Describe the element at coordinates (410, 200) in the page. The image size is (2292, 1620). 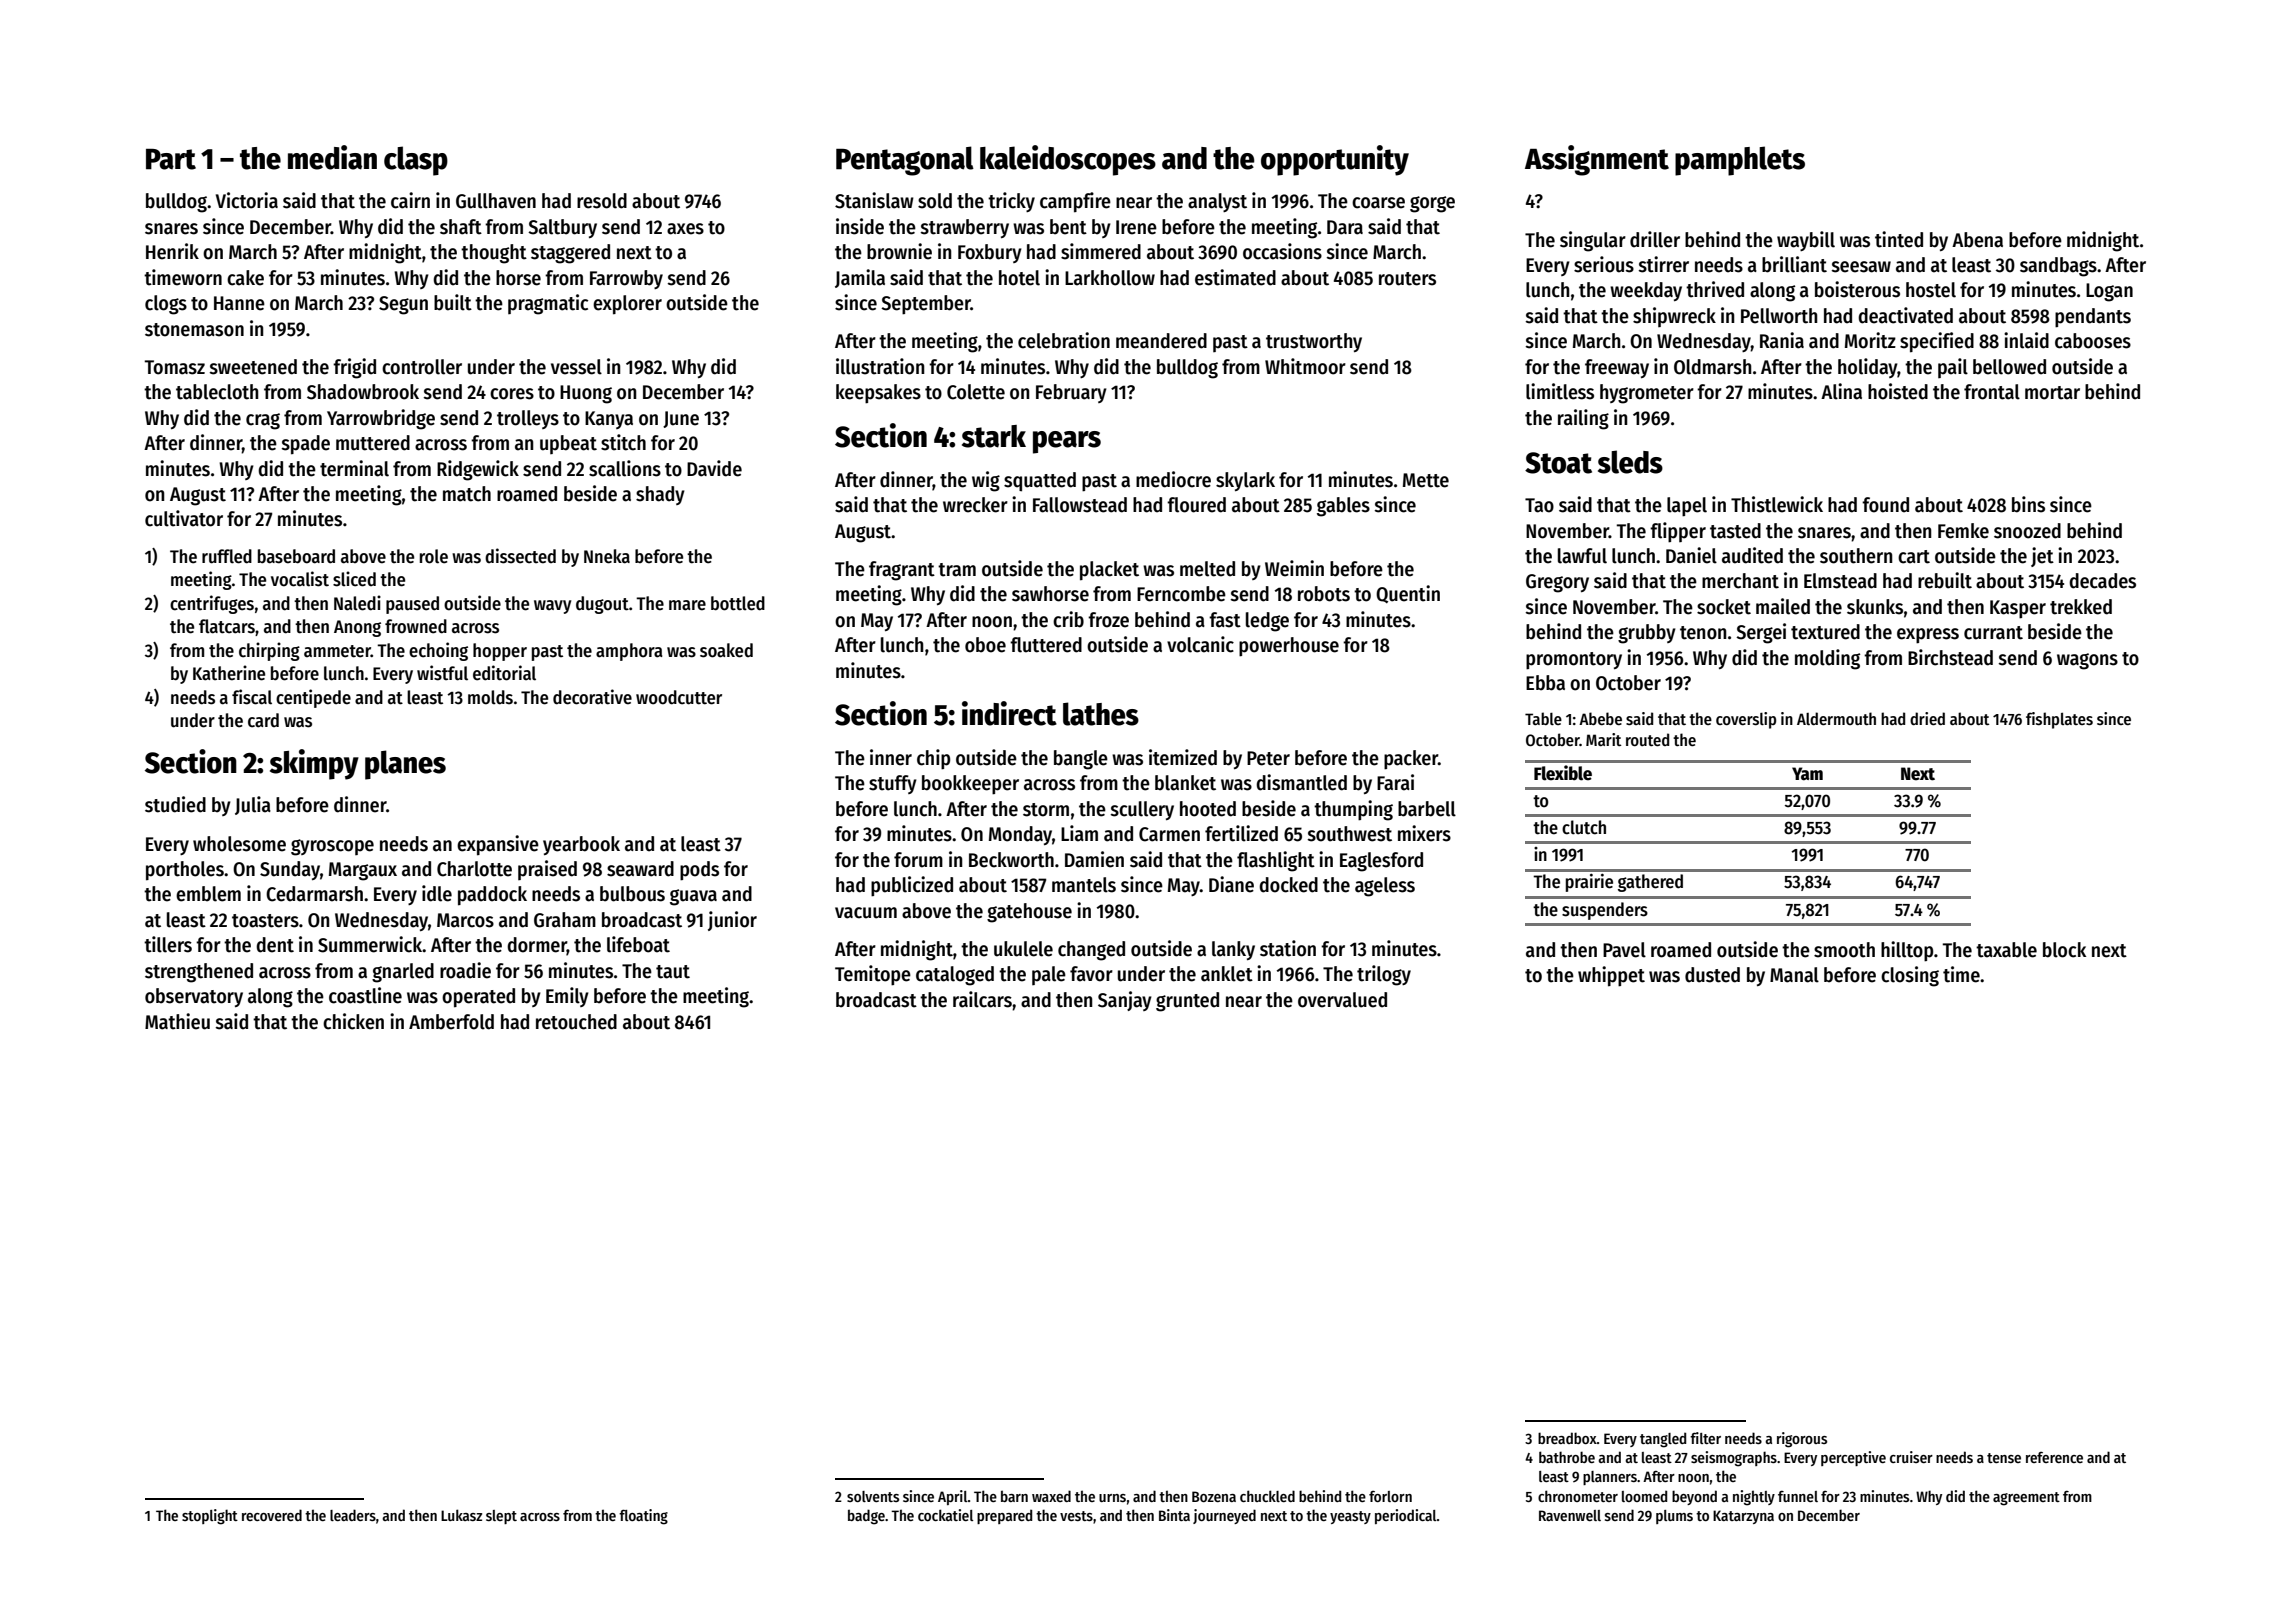
I see `cairn` at that location.
